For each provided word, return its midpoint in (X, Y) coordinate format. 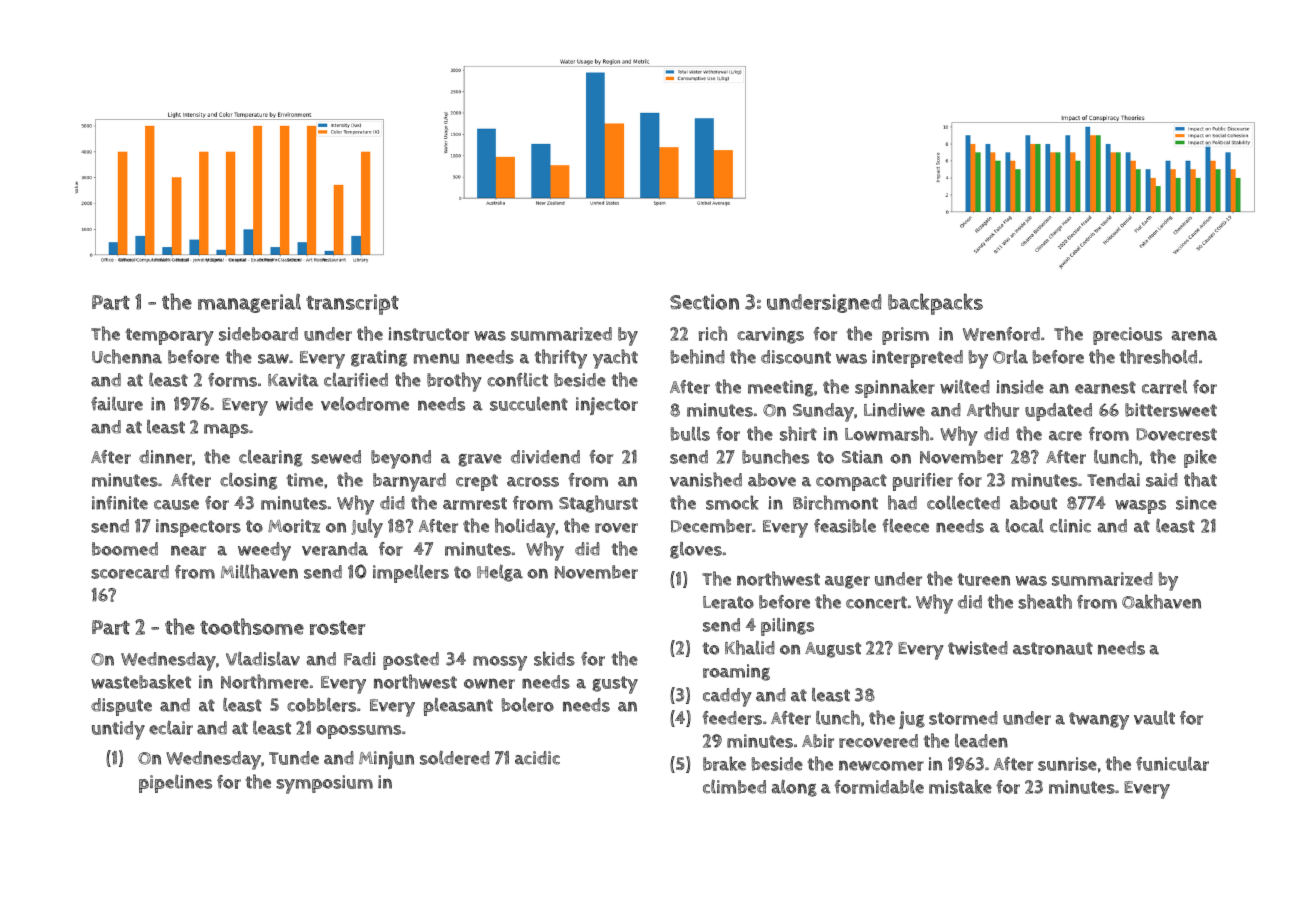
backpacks (935, 304)
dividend (545, 457)
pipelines (175, 783)
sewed (336, 457)
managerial (249, 303)
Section (704, 302)
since (1196, 503)
